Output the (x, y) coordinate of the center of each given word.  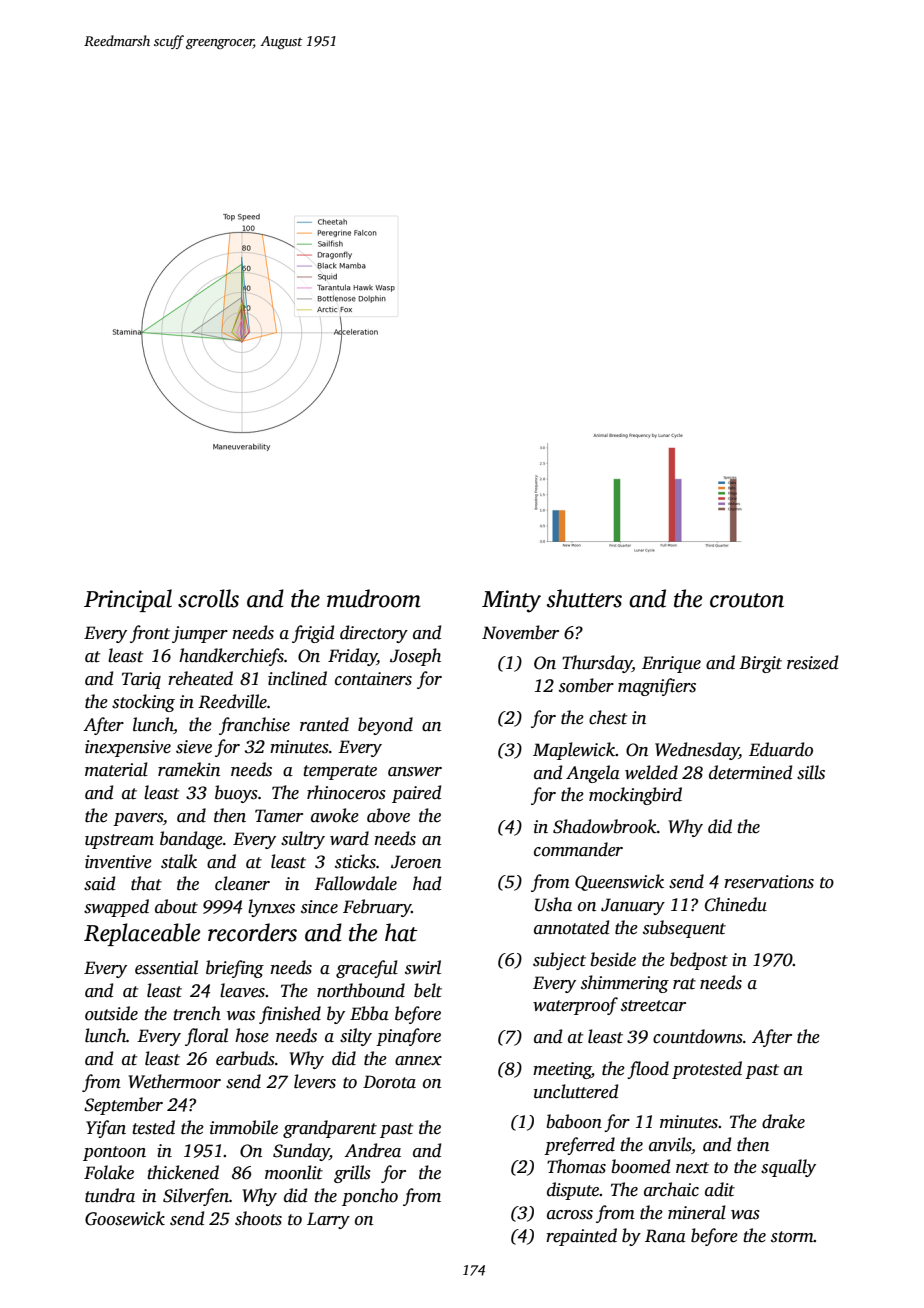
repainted (581, 1237)
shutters (584, 598)
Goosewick (125, 1218)
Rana (665, 1236)
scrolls (208, 598)
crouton (747, 600)
